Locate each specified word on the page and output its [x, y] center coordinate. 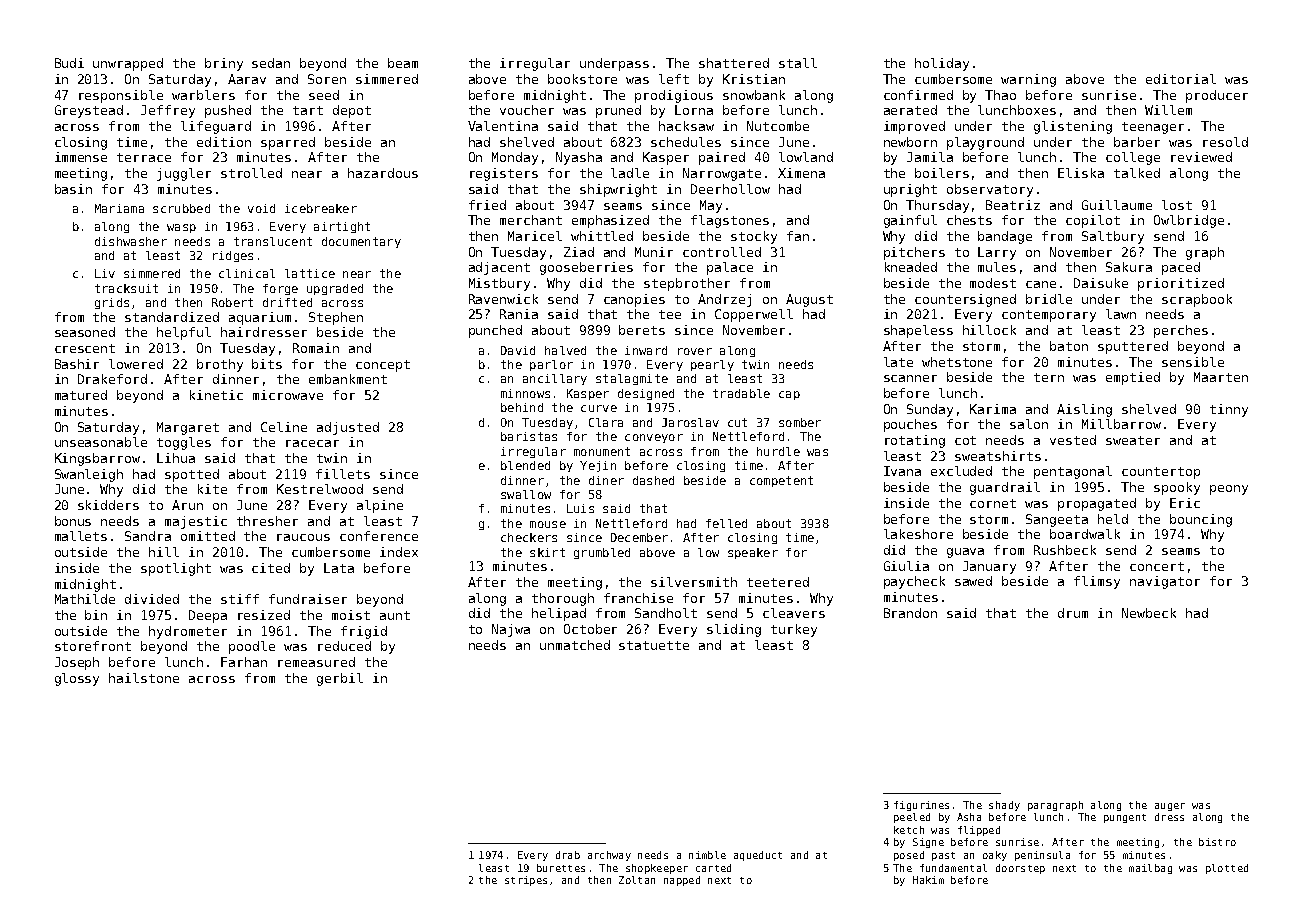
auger [1170, 807]
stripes [526, 881]
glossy [77, 679]
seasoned [85, 332]
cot [965, 440]
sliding [734, 630]
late [898, 362]
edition [224, 142]
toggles [184, 443]
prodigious [674, 96]
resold [1225, 142]
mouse [548, 524]
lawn [1121, 314]
